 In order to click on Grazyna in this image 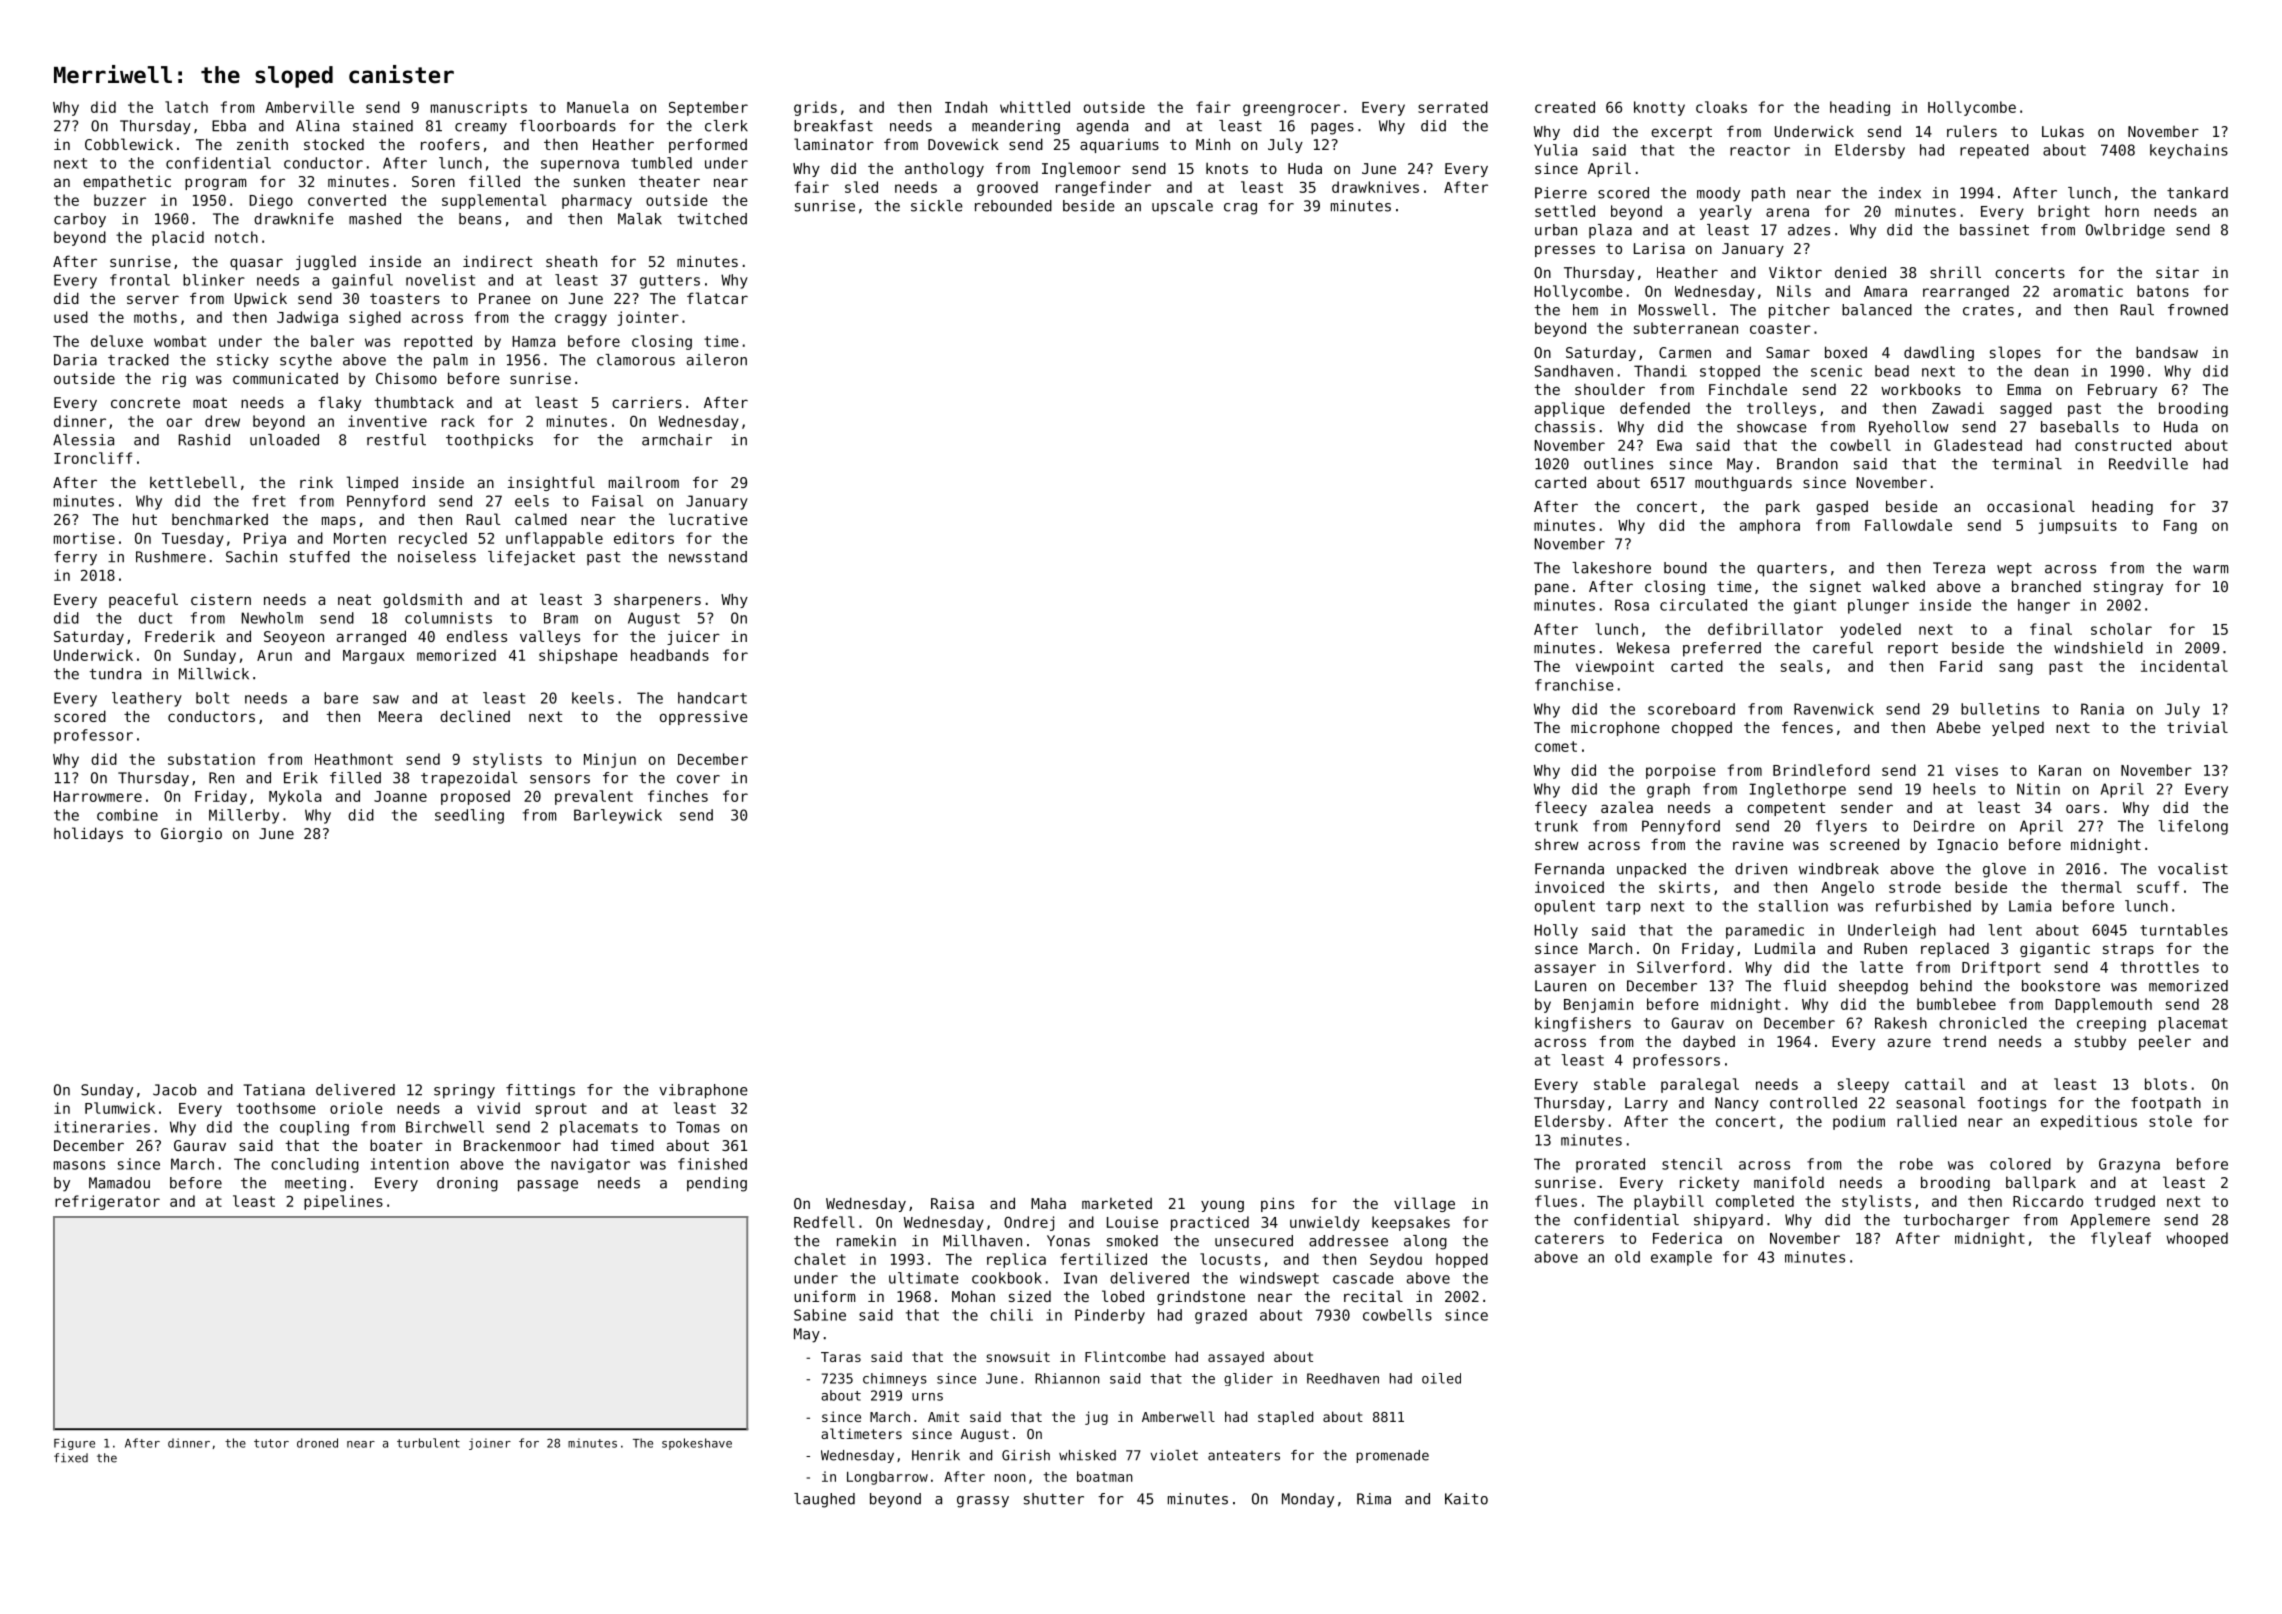, I will do `click(2129, 1165)`.
